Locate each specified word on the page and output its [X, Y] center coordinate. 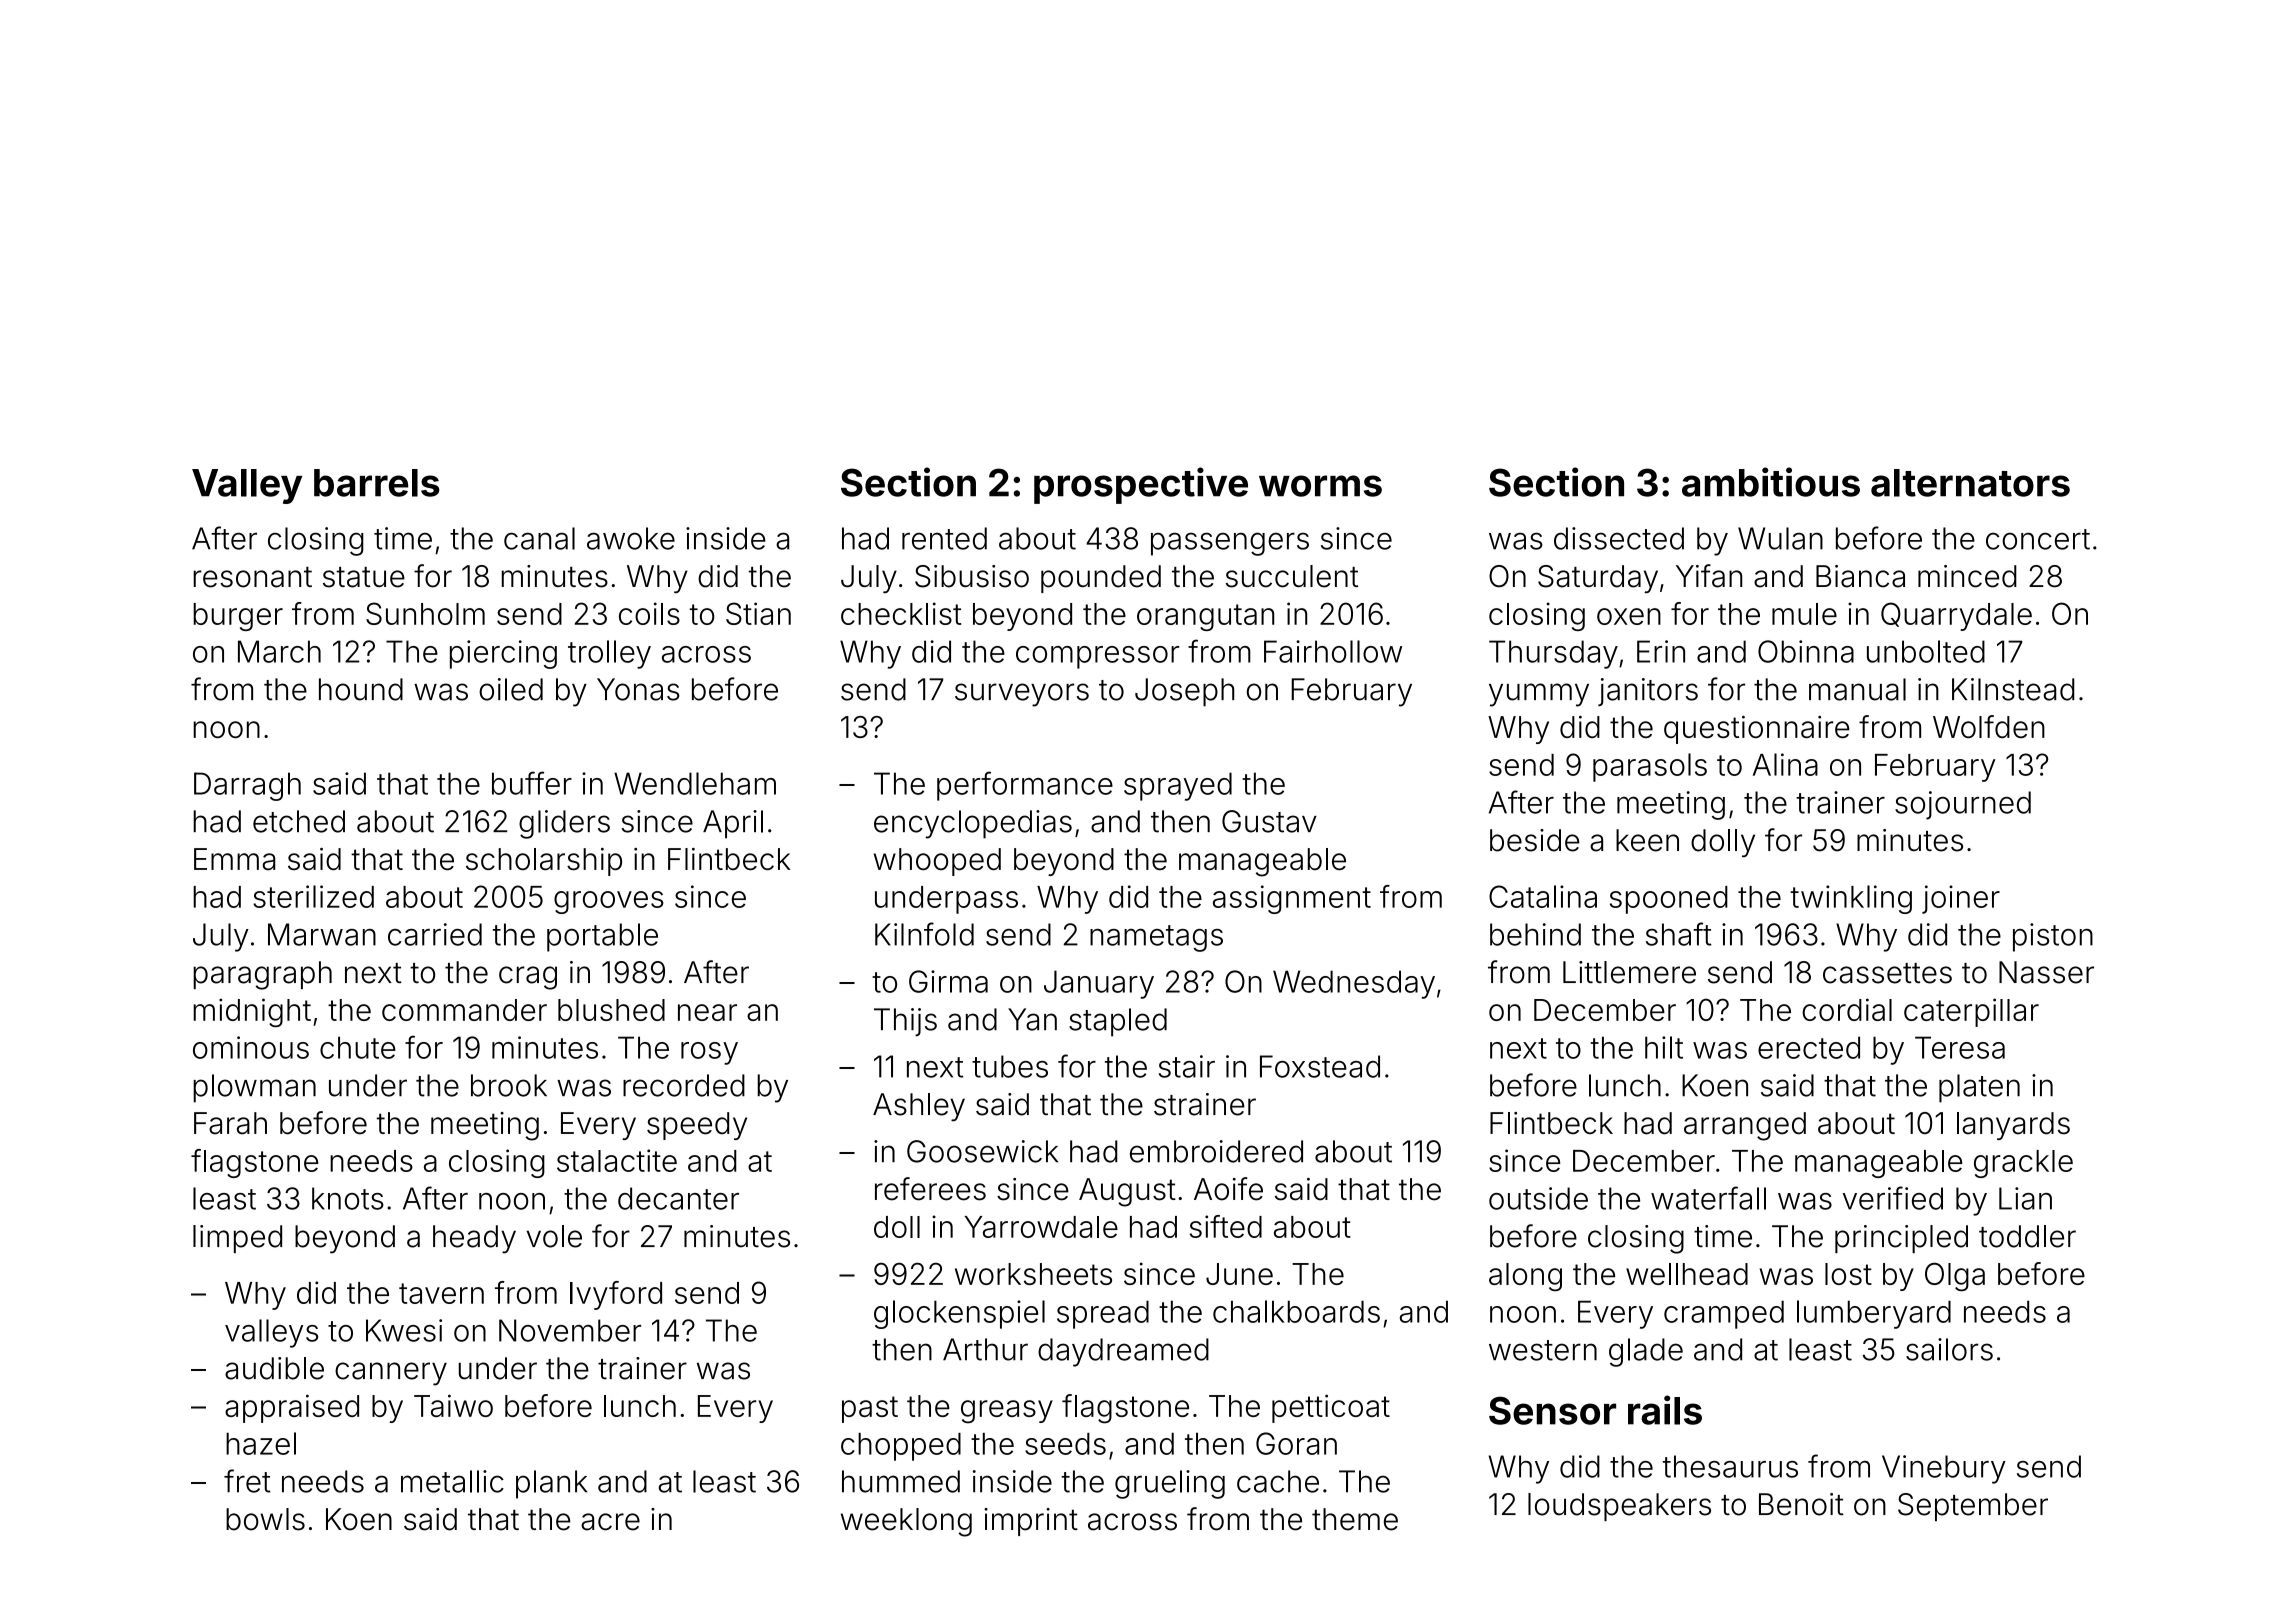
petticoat [1331, 1408]
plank [551, 1484]
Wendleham [695, 783]
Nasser [2046, 972]
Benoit [1801, 1504]
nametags [1156, 938]
